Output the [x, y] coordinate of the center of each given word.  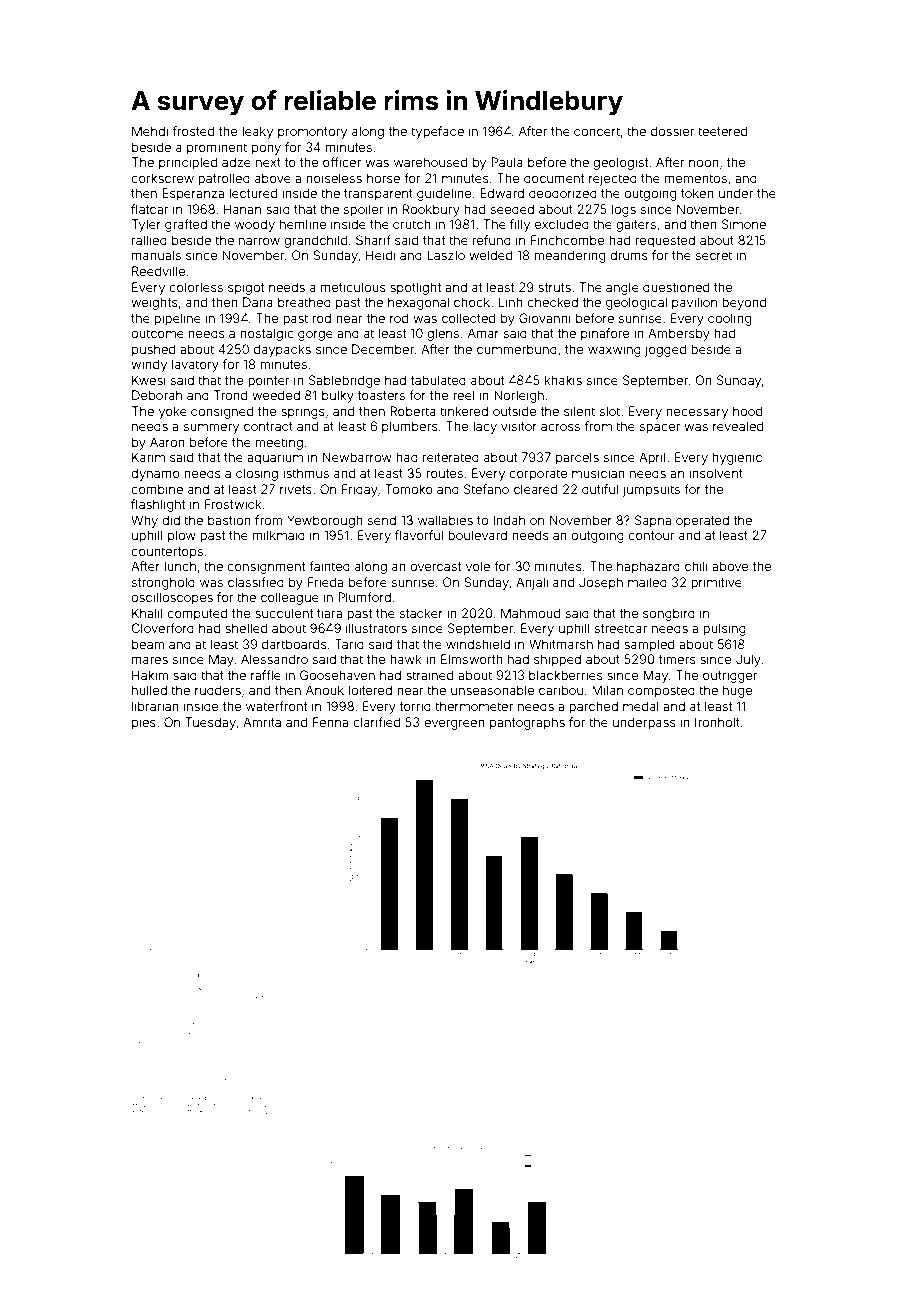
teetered [722, 131]
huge [737, 691]
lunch [180, 566]
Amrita [262, 722]
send [382, 520]
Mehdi [150, 131]
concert [597, 131]
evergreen [454, 725]
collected [468, 318]
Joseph [601, 583]
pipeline [177, 319]
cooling [729, 319]
